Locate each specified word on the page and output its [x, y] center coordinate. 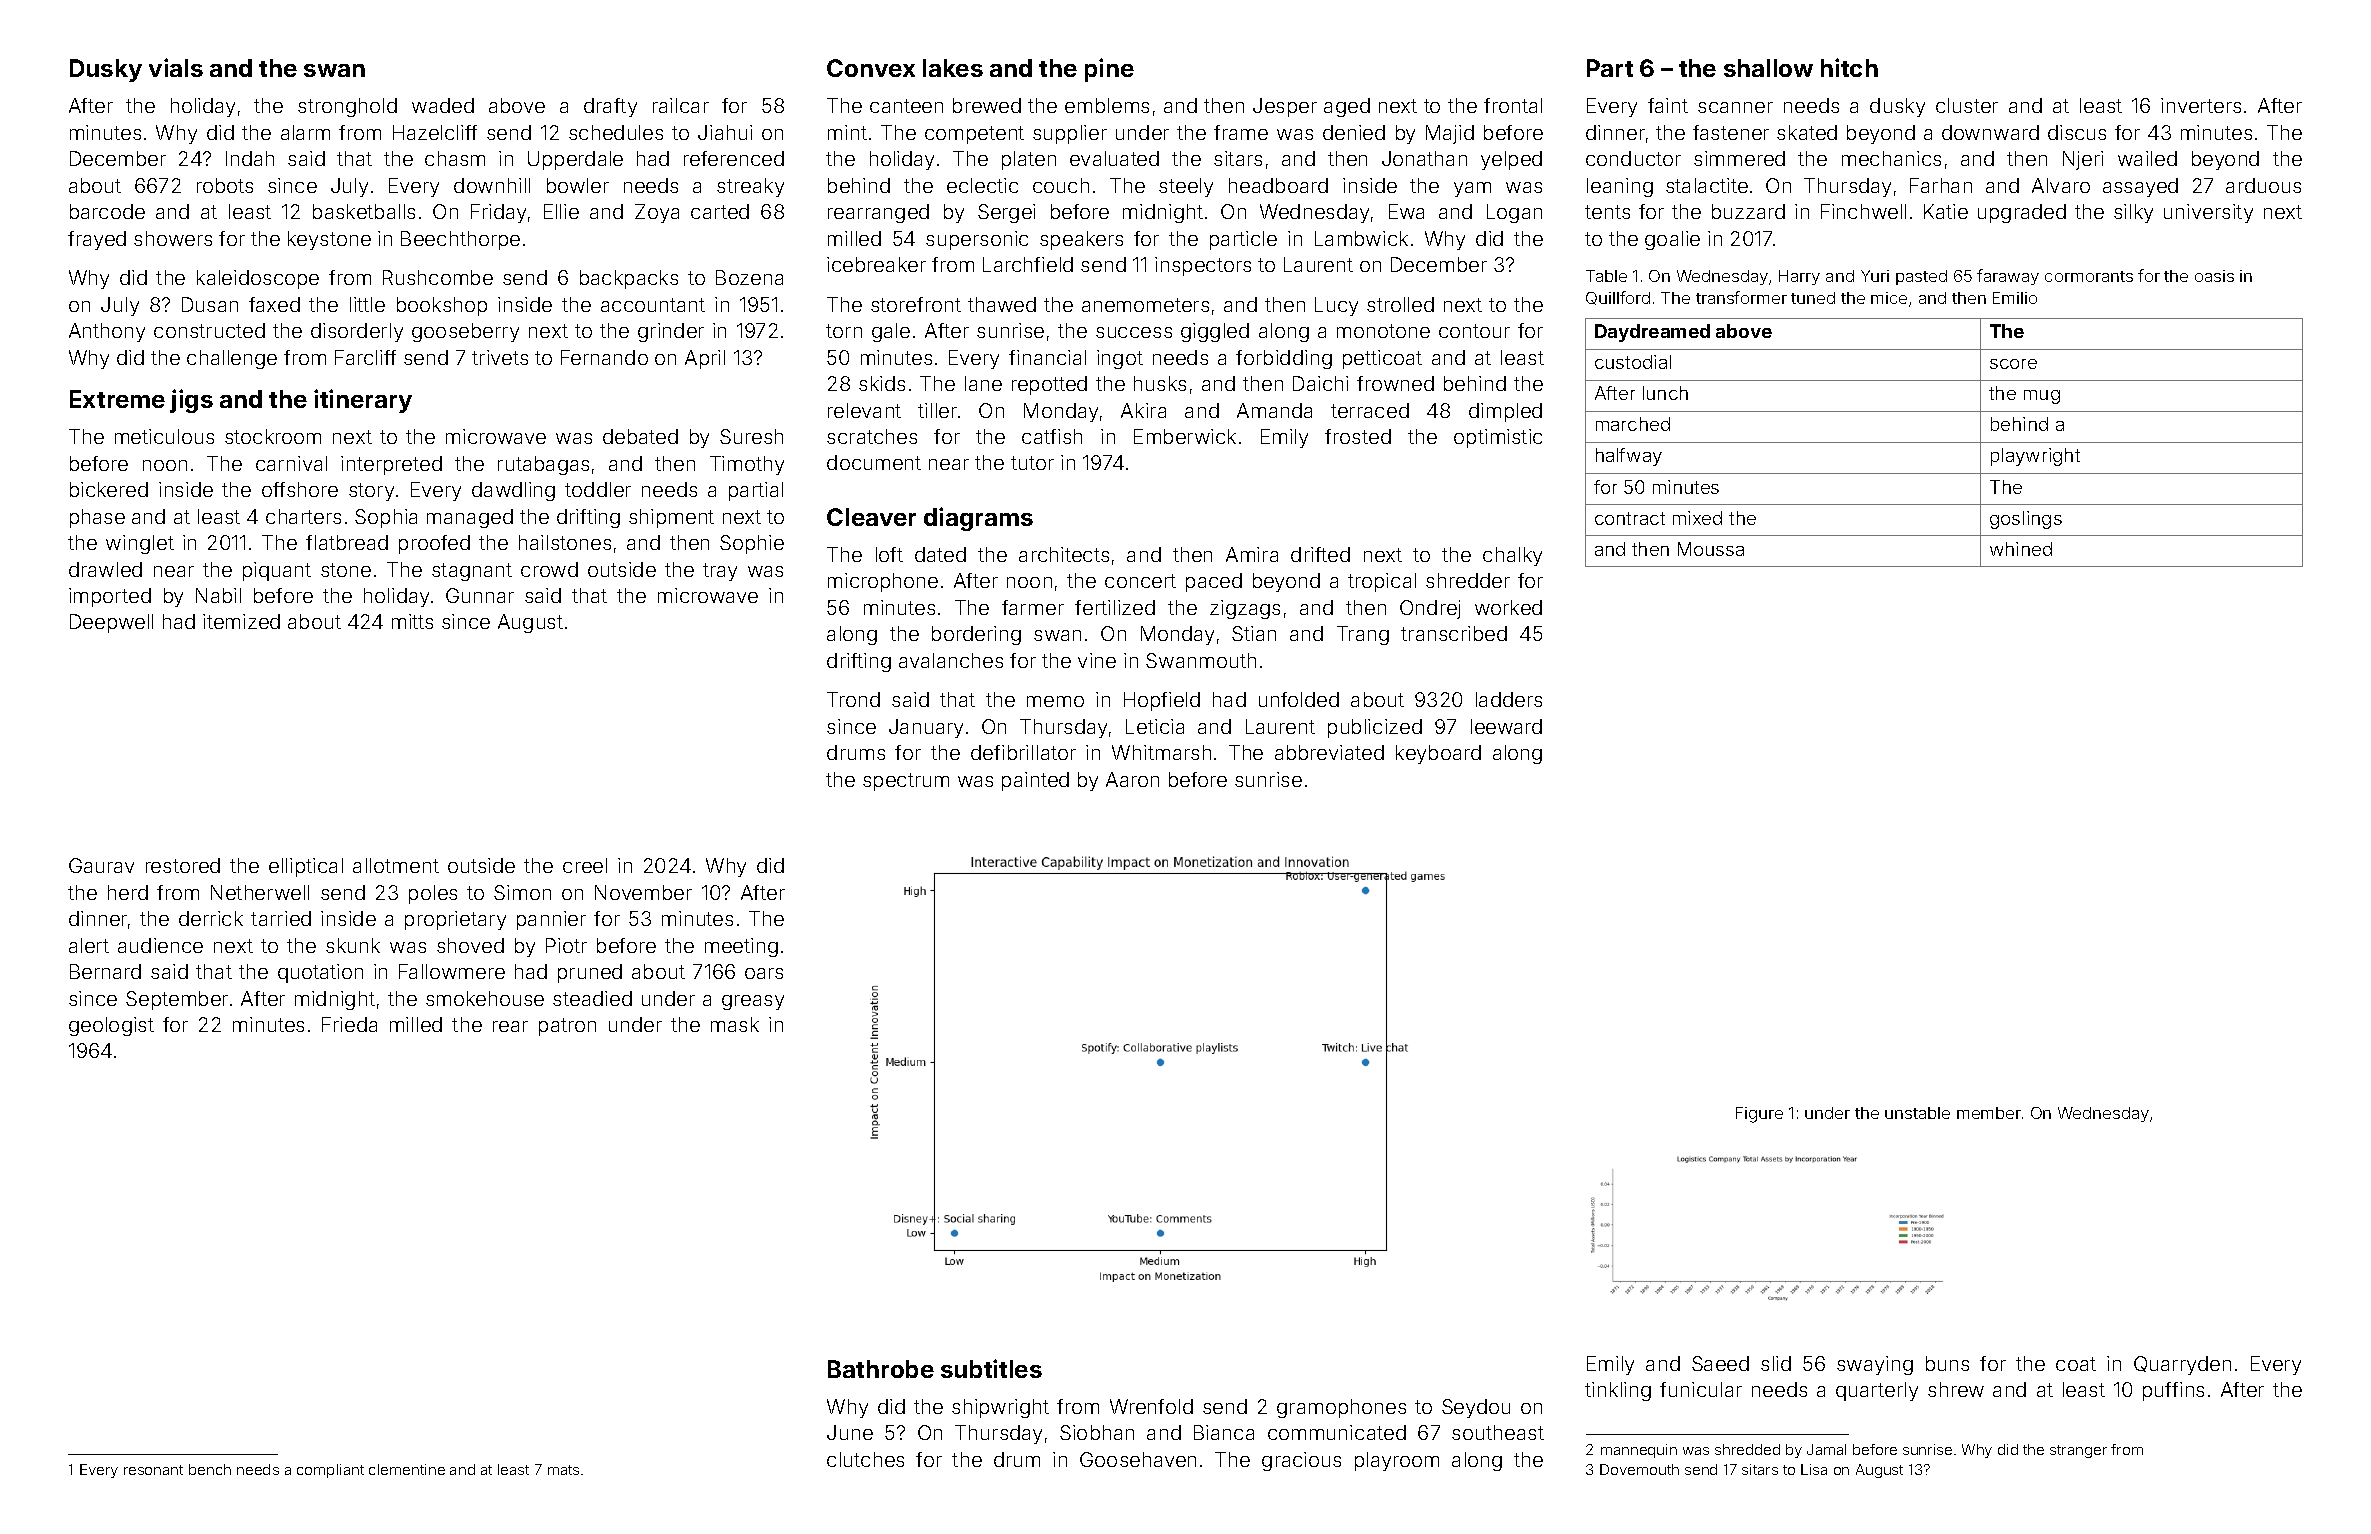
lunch [1665, 393]
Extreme [117, 399]
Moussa [1711, 549]
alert [89, 945]
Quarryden [2182, 1365]
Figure [1759, 1115]
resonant [153, 1470]
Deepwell [111, 623]
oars [764, 973]
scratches [872, 436]
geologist [111, 1026]
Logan [1514, 213]
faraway [2008, 277]
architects [1064, 554]
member [1989, 1113]
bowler [578, 185]
